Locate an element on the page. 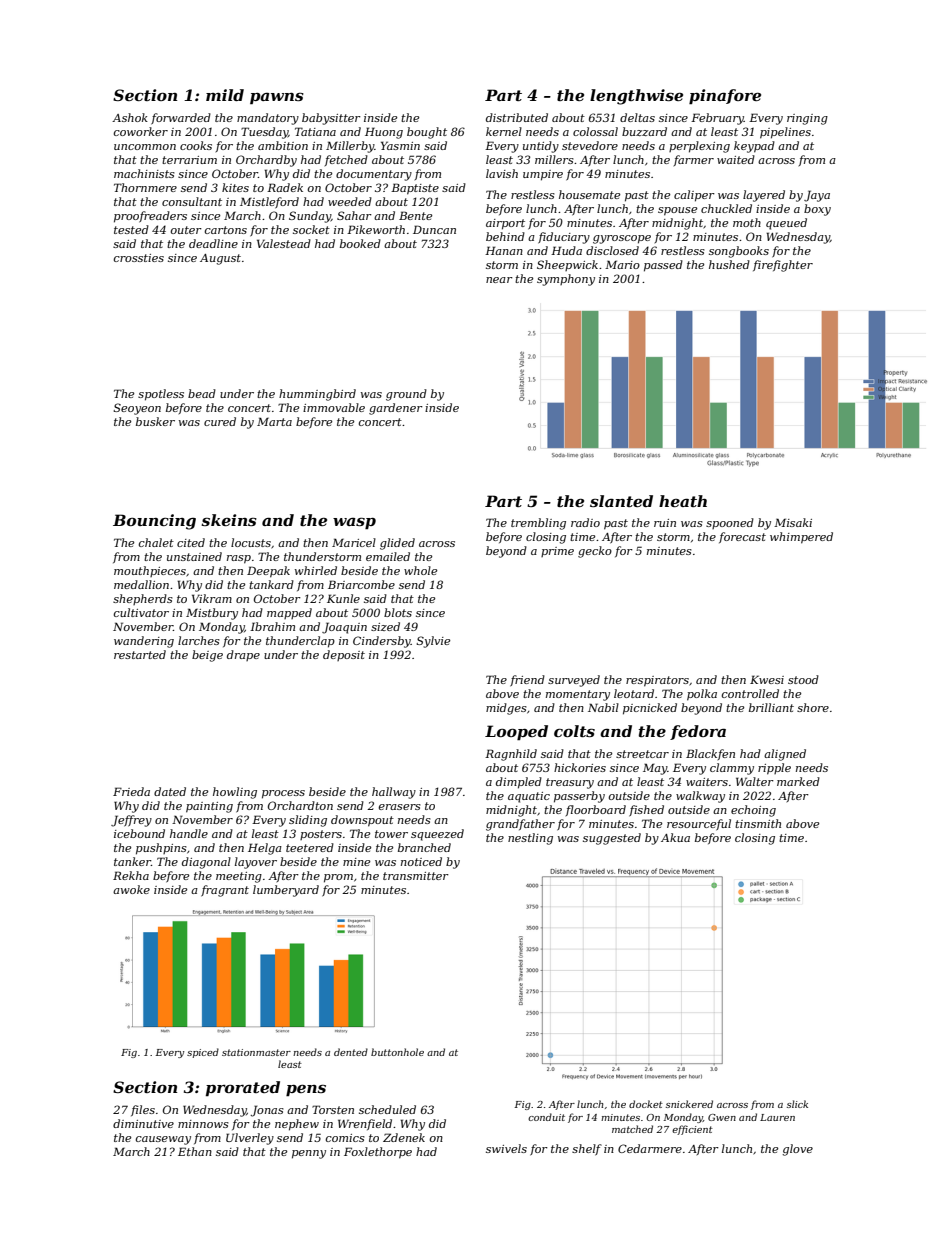 Image resolution: width=952 pixels, height=1233 pixels. spooned is located at coordinates (730, 523).
